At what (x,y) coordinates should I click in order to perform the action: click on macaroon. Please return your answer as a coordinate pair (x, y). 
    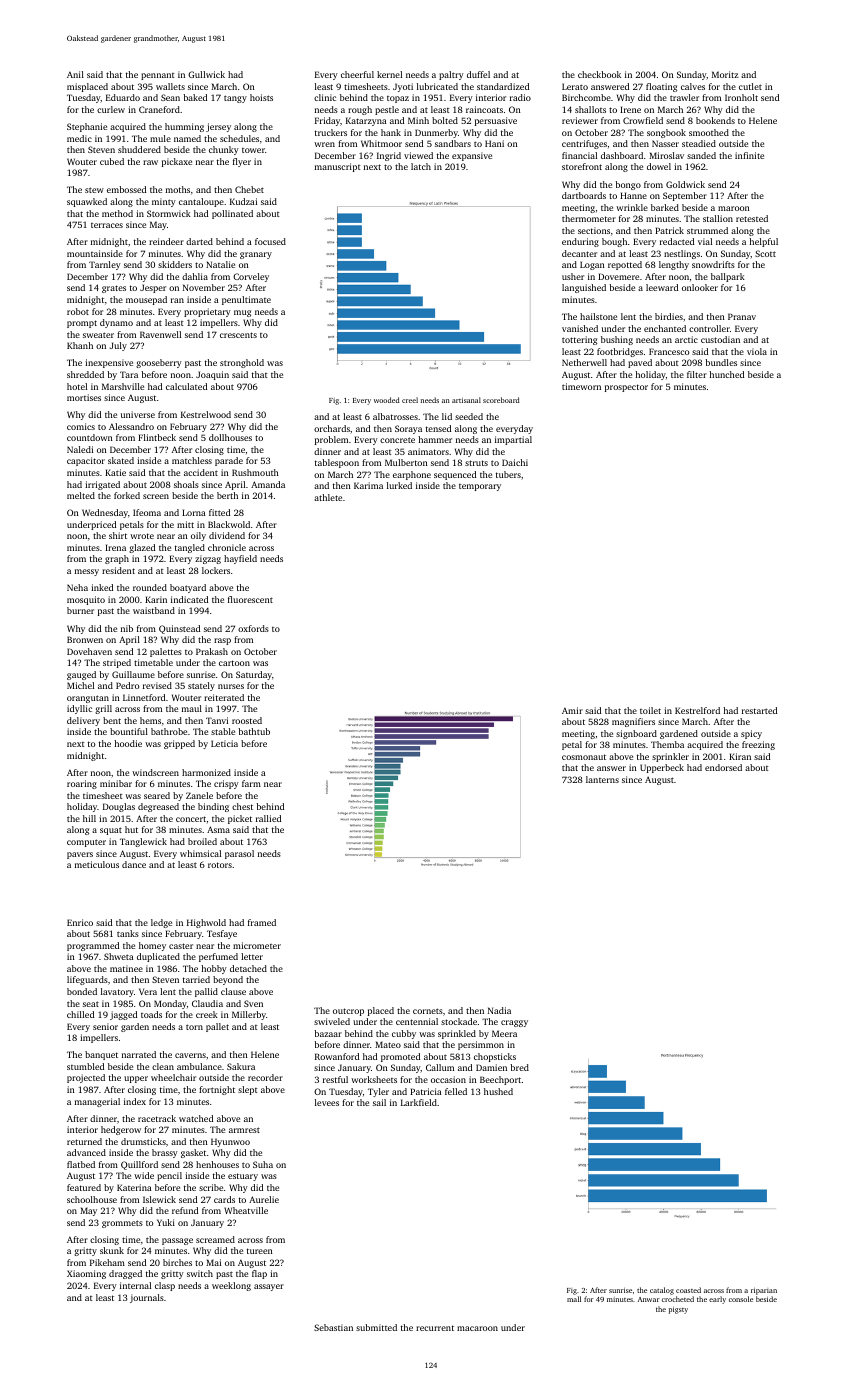
    Looking at the image, I should click on (477, 1328).
